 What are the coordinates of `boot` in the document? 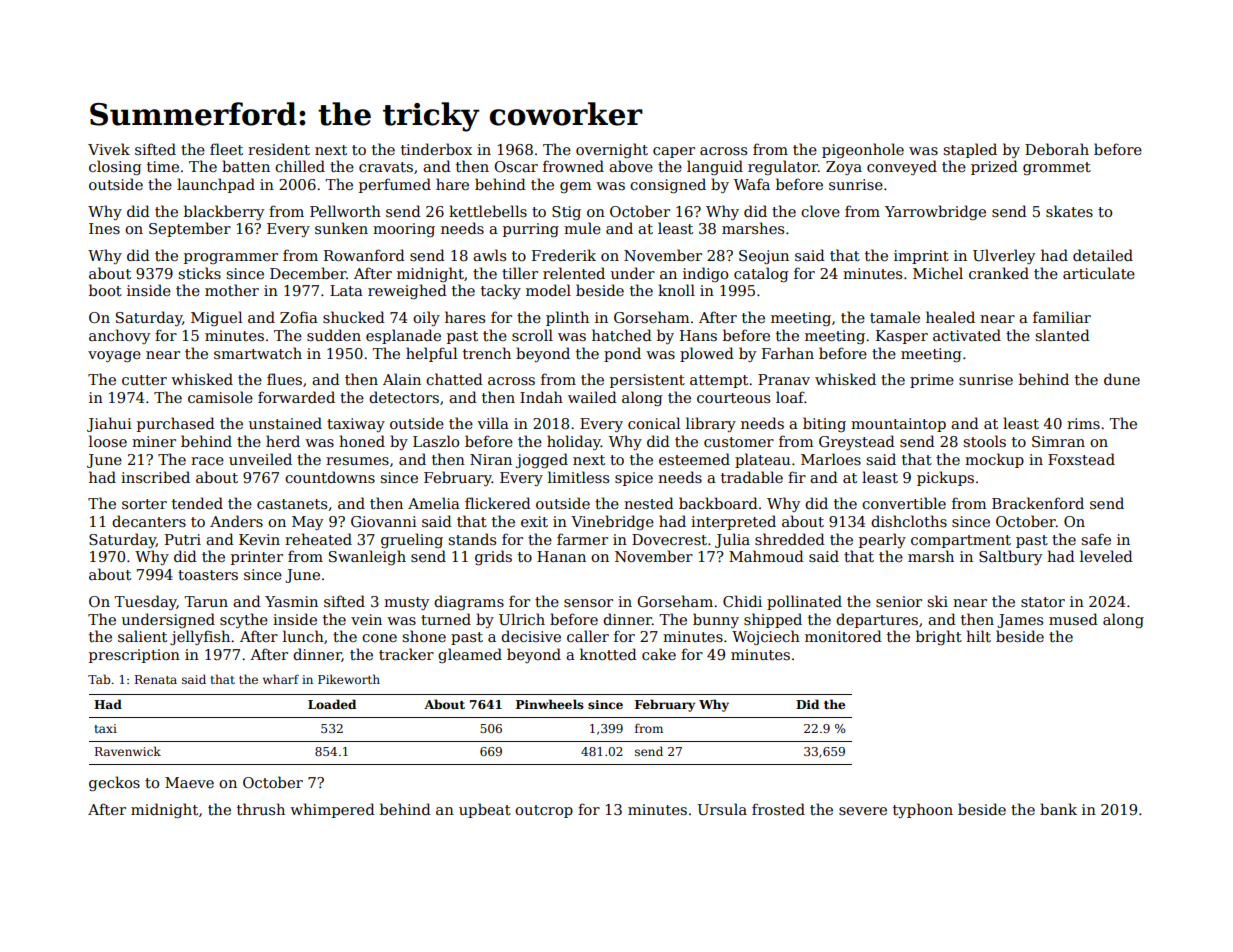 It's located at (105, 290).
